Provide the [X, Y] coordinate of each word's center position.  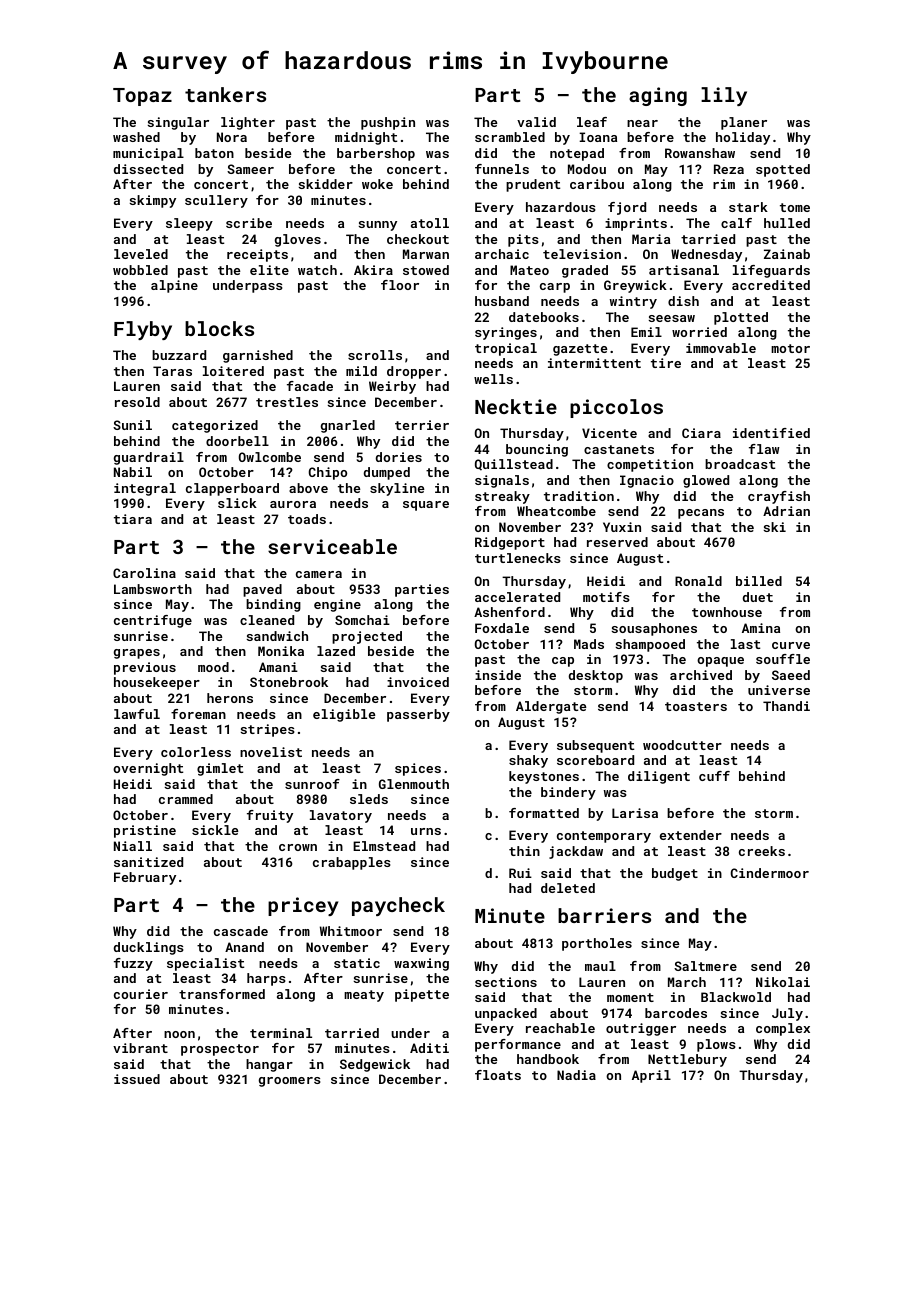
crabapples [352, 863]
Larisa [635, 813]
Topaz [142, 97]
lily [724, 96]
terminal [281, 1033]
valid [536, 122]
